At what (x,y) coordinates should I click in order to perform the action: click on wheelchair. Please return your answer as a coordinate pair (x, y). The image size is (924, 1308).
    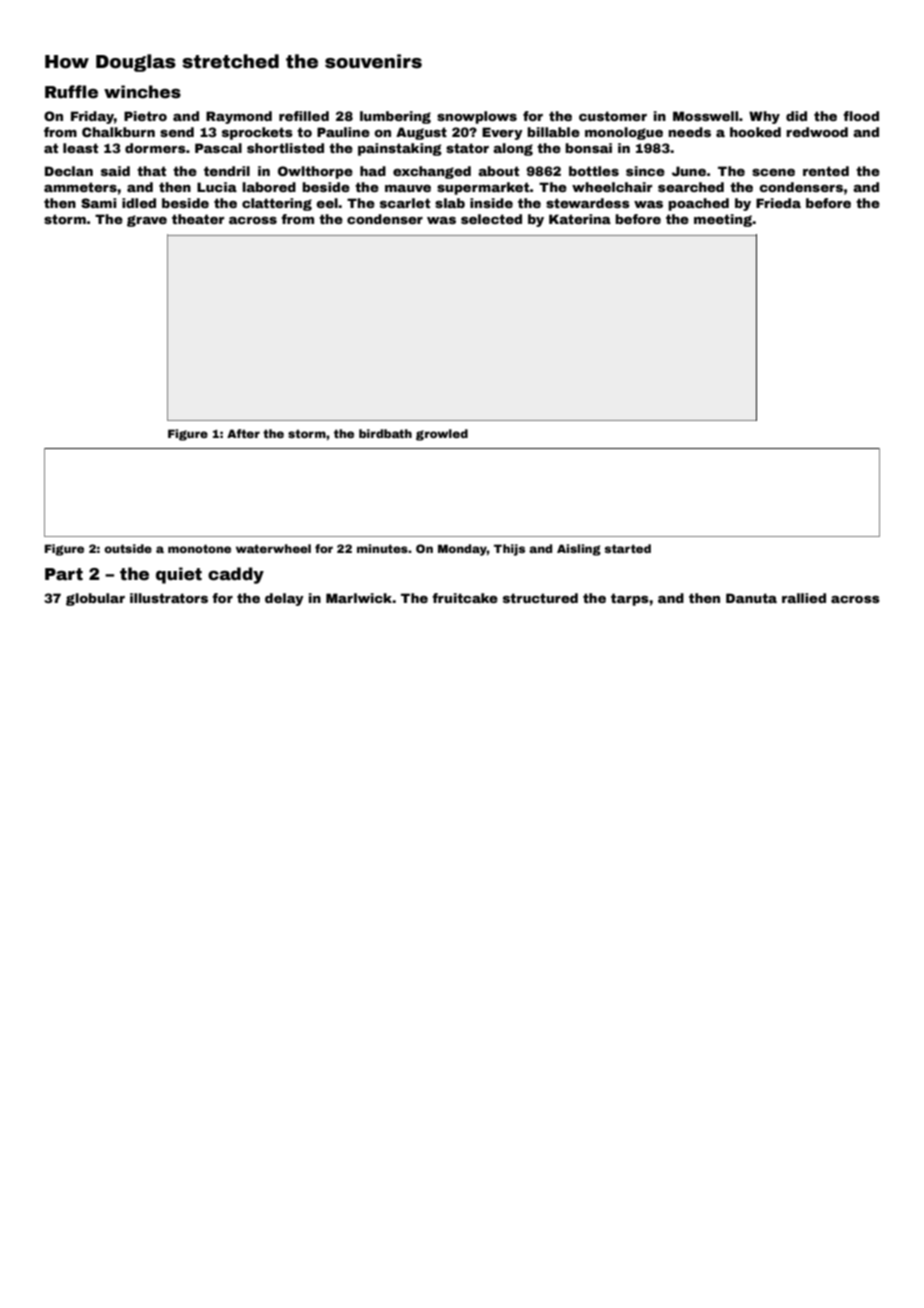
    Looking at the image, I should click on (612, 187).
